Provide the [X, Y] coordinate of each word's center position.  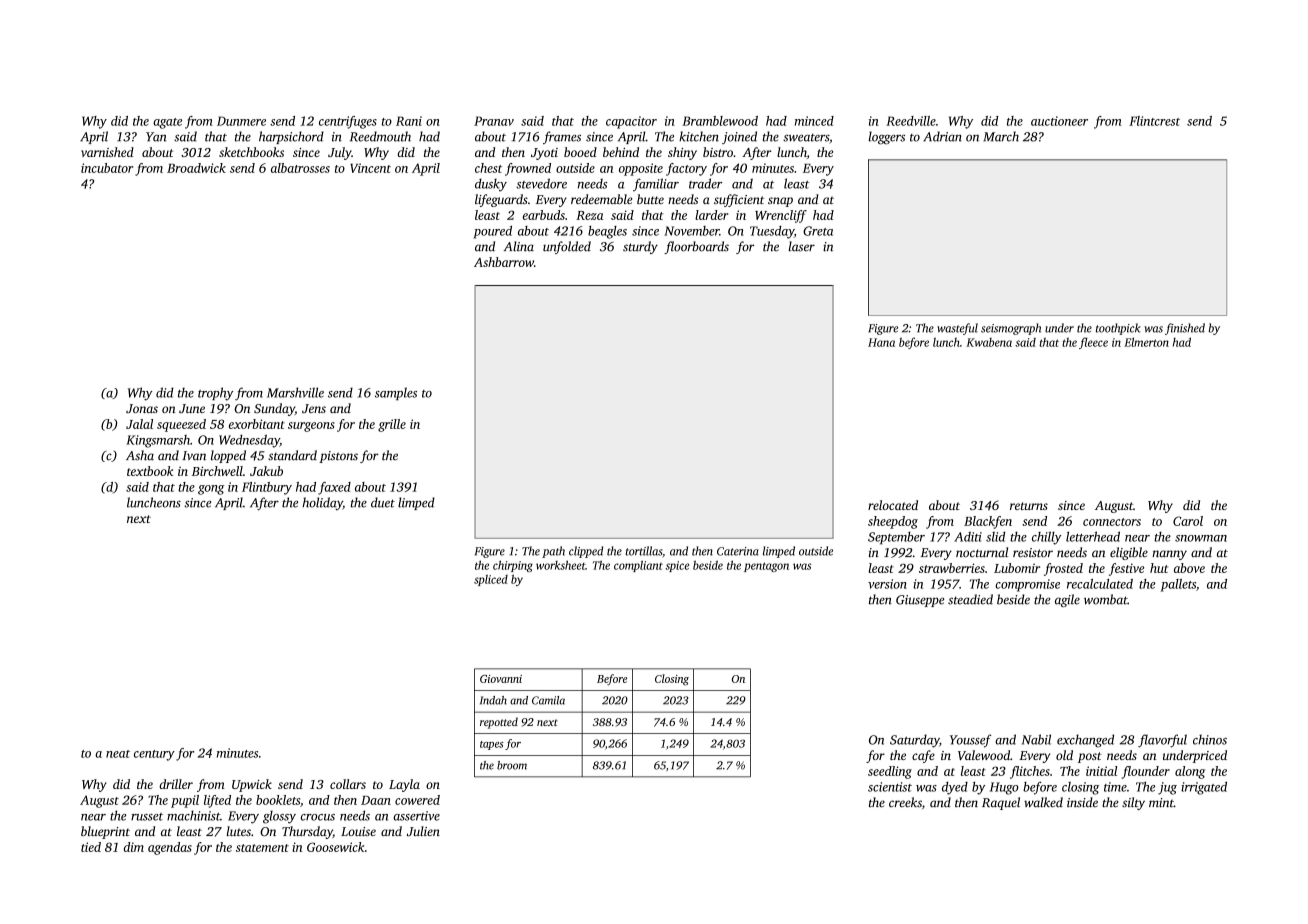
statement [262, 848]
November [691, 231]
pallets [1178, 585]
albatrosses [300, 168]
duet [383, 502]
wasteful [957, 329]
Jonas [142, 408]
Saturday [914, 741]
